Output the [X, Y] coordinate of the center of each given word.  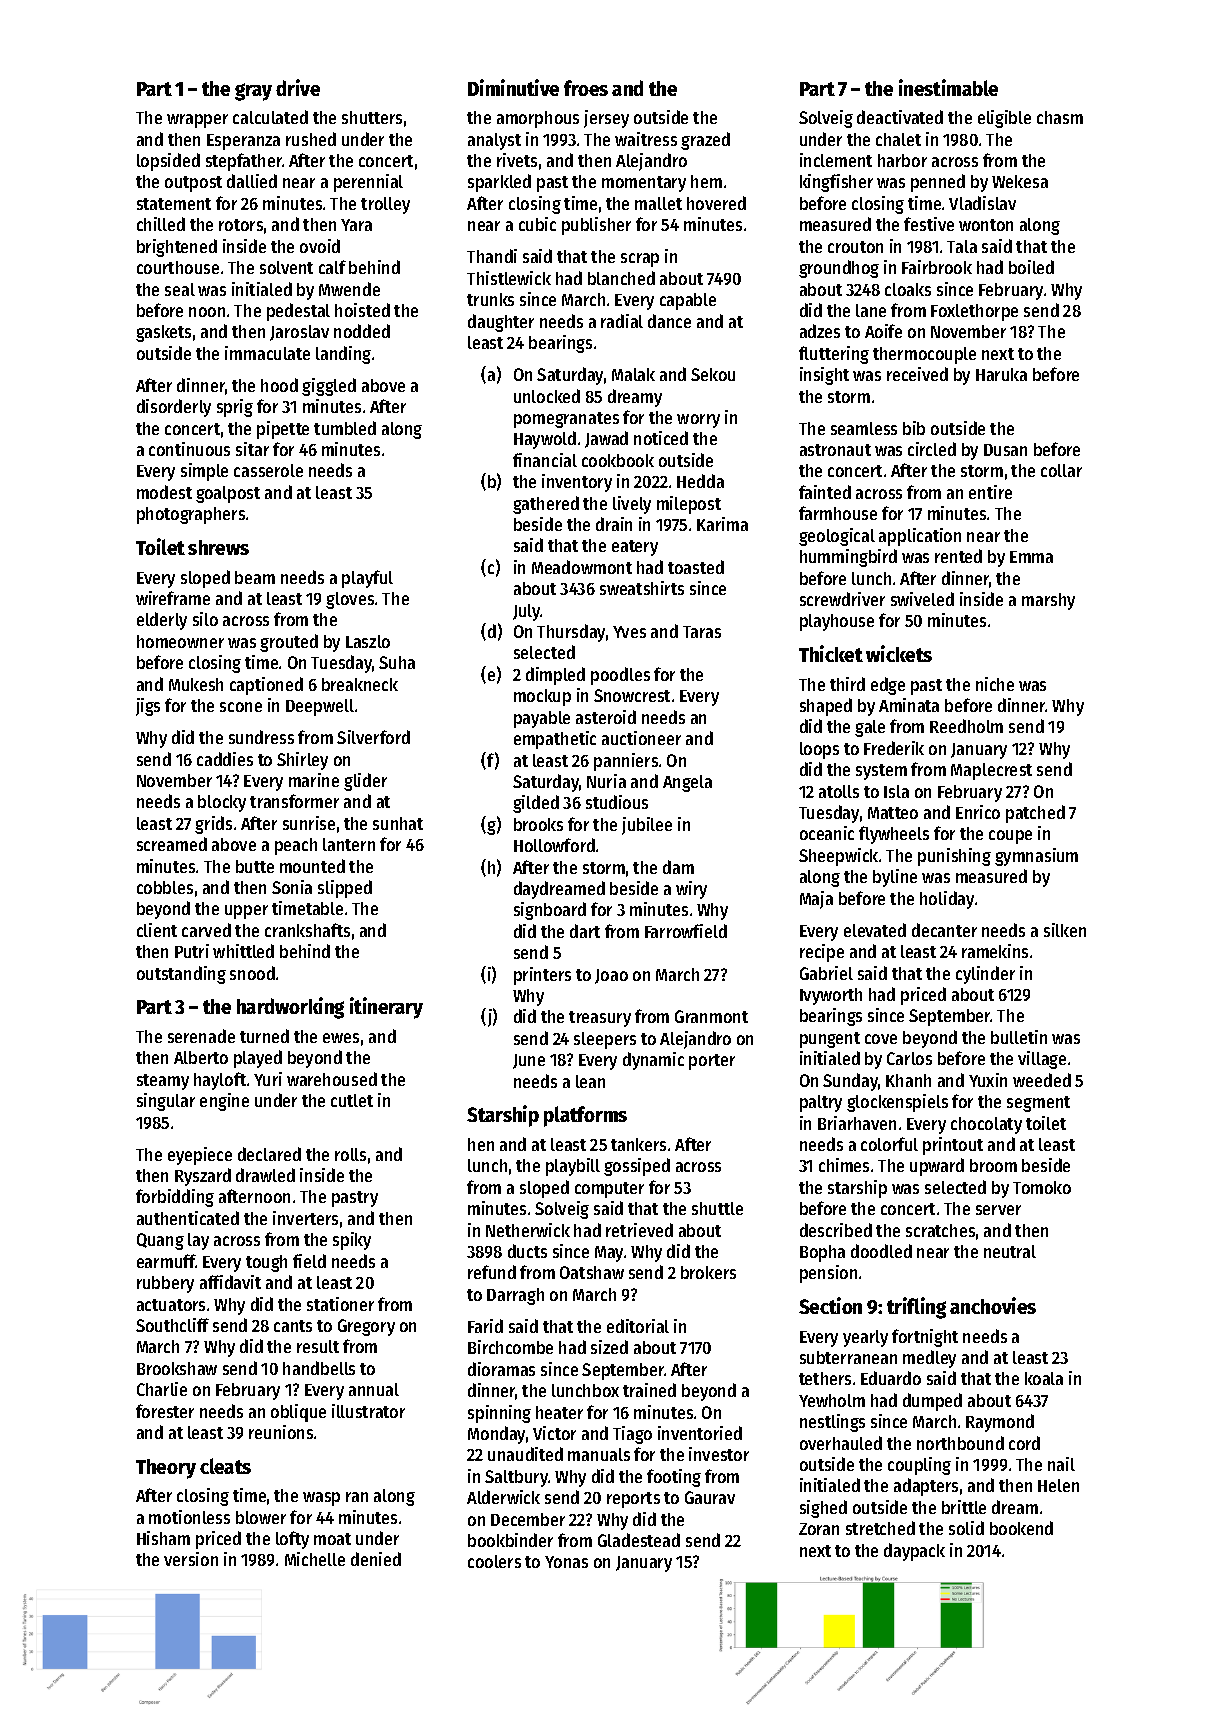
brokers [708, 1272]
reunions [281, 1432]
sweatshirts [642, 588]
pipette [283, 430]
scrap [640, 260]
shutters [372, 117]
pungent [830, 1040]
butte [255, 866]
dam [678, 867]
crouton [855, 247]
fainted [825, 492]
